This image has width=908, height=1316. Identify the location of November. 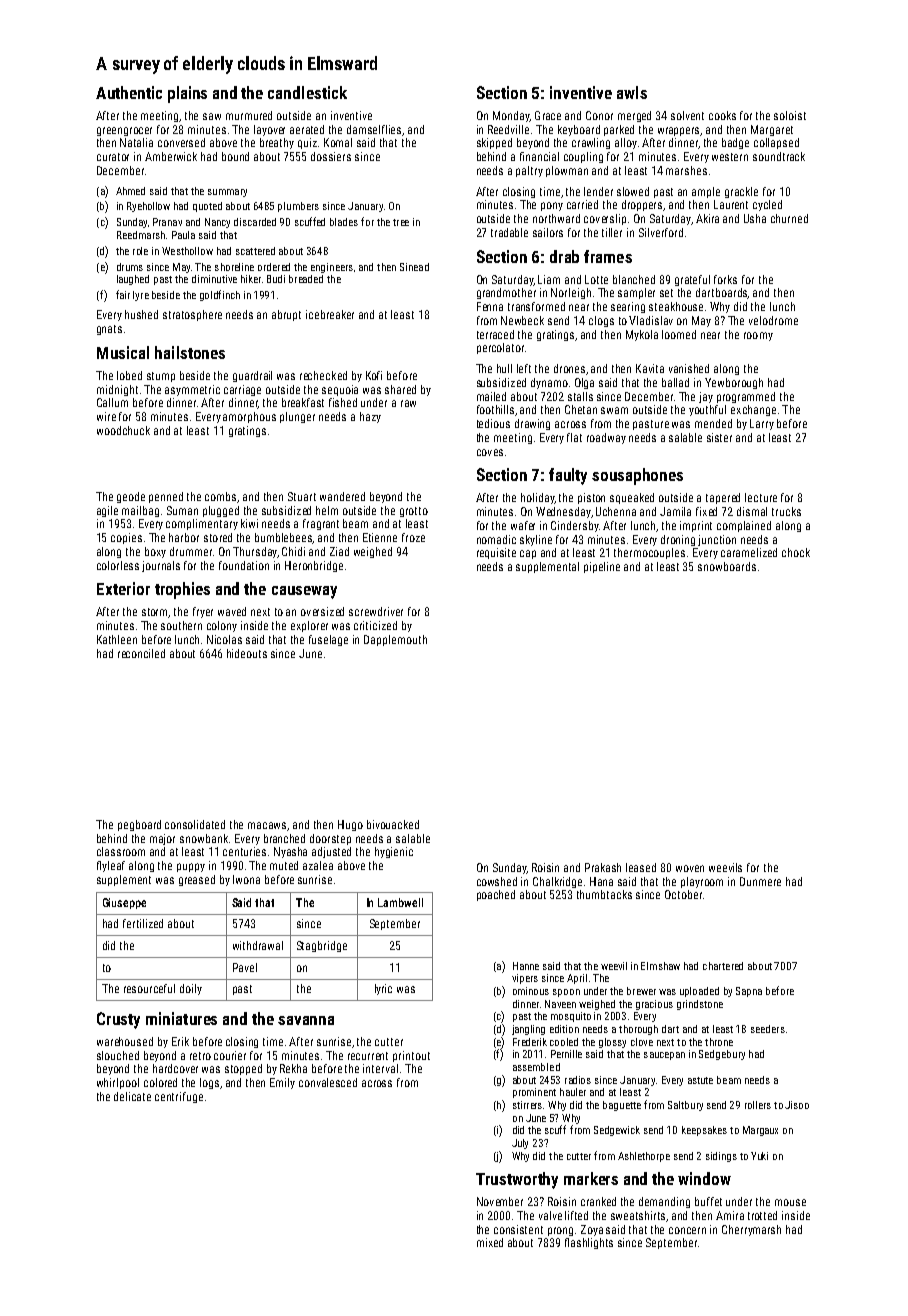
(500, 1201).
